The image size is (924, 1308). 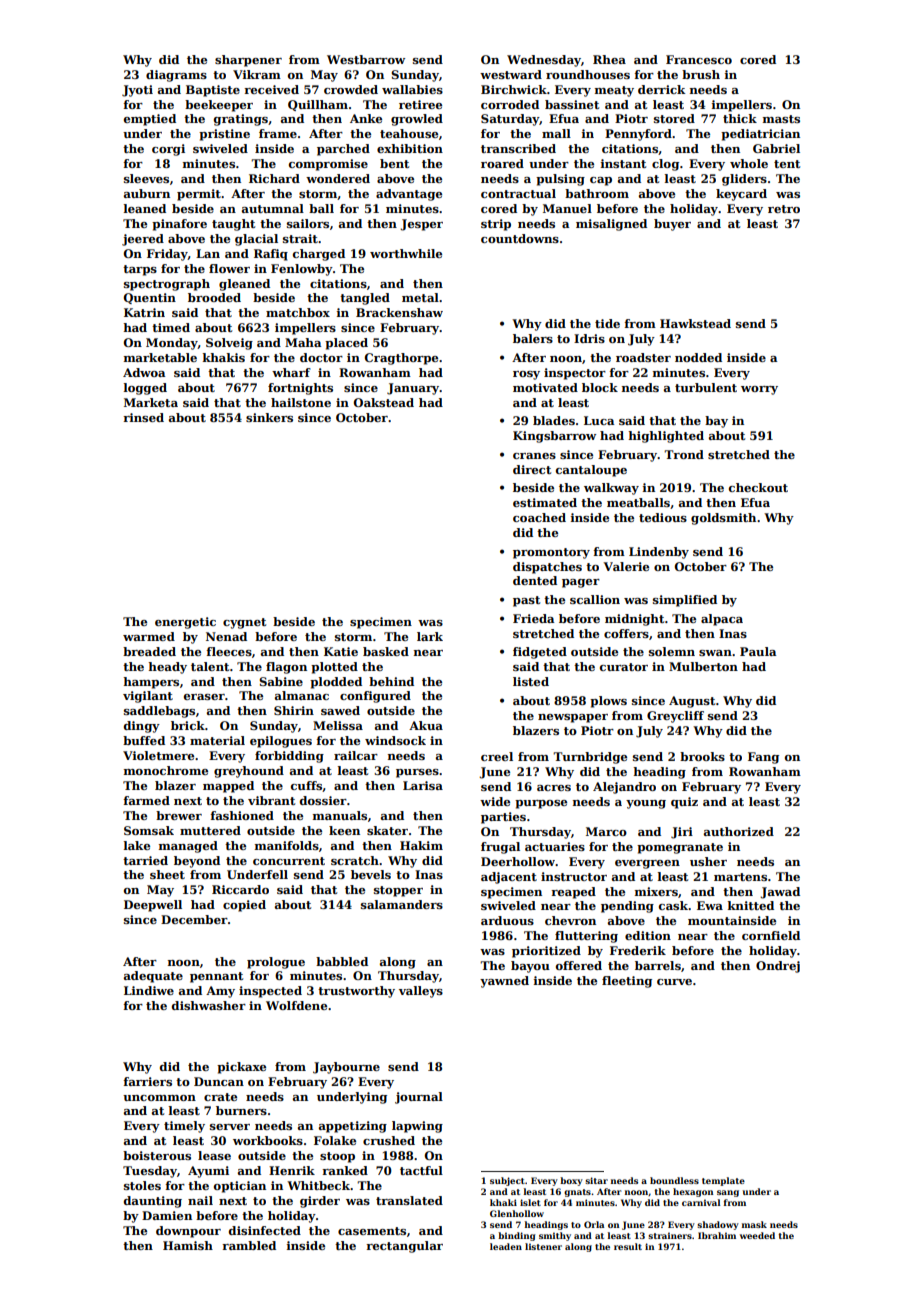 I want to click on adequate, so click(x=153, y=977).
